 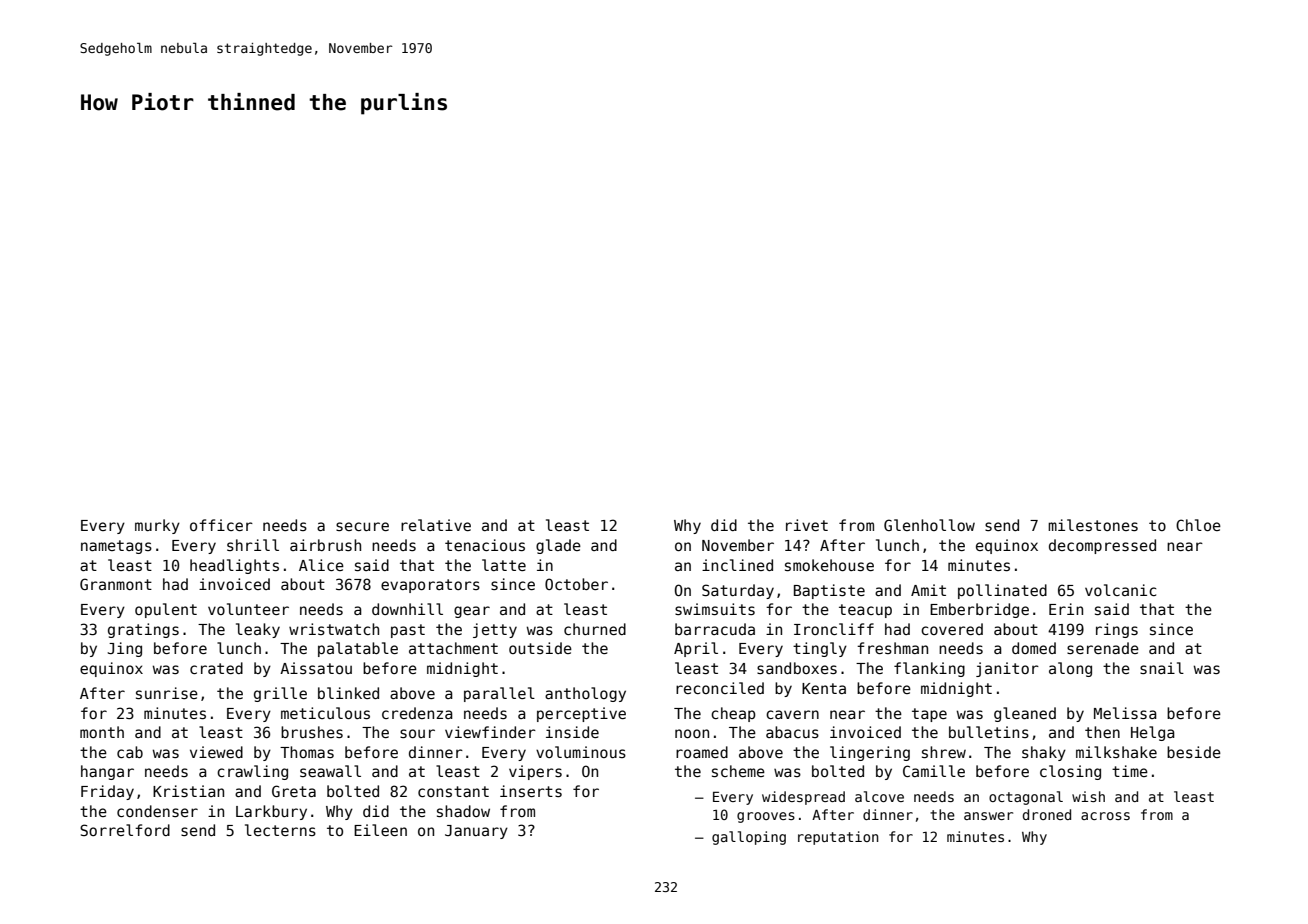 What do you see at coordinates (807, 525) in the page?
I see `rivet` at bounding box center [807, 525].
